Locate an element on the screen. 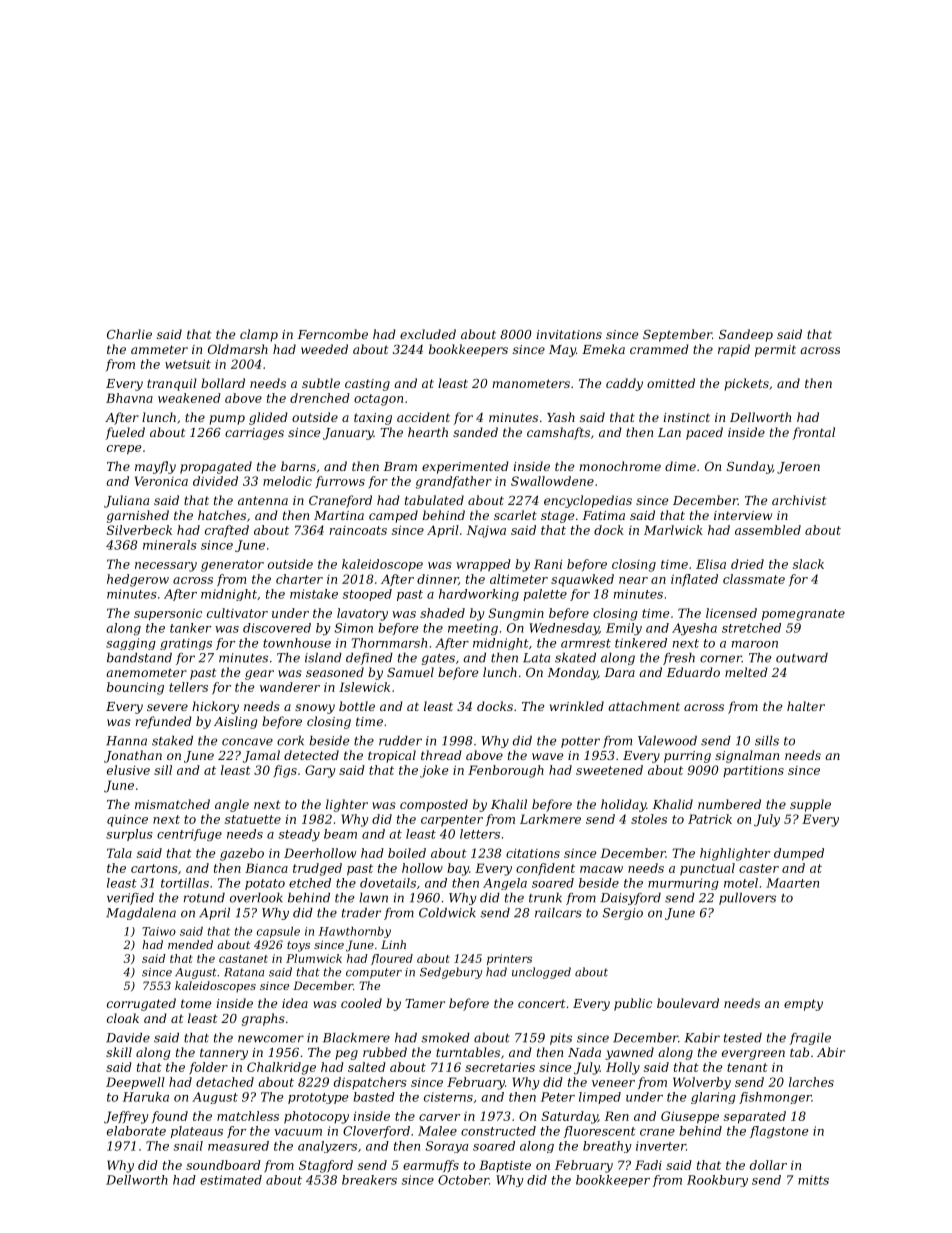 The image size is (952, 1233). September is located at coordinates (677, 335).
